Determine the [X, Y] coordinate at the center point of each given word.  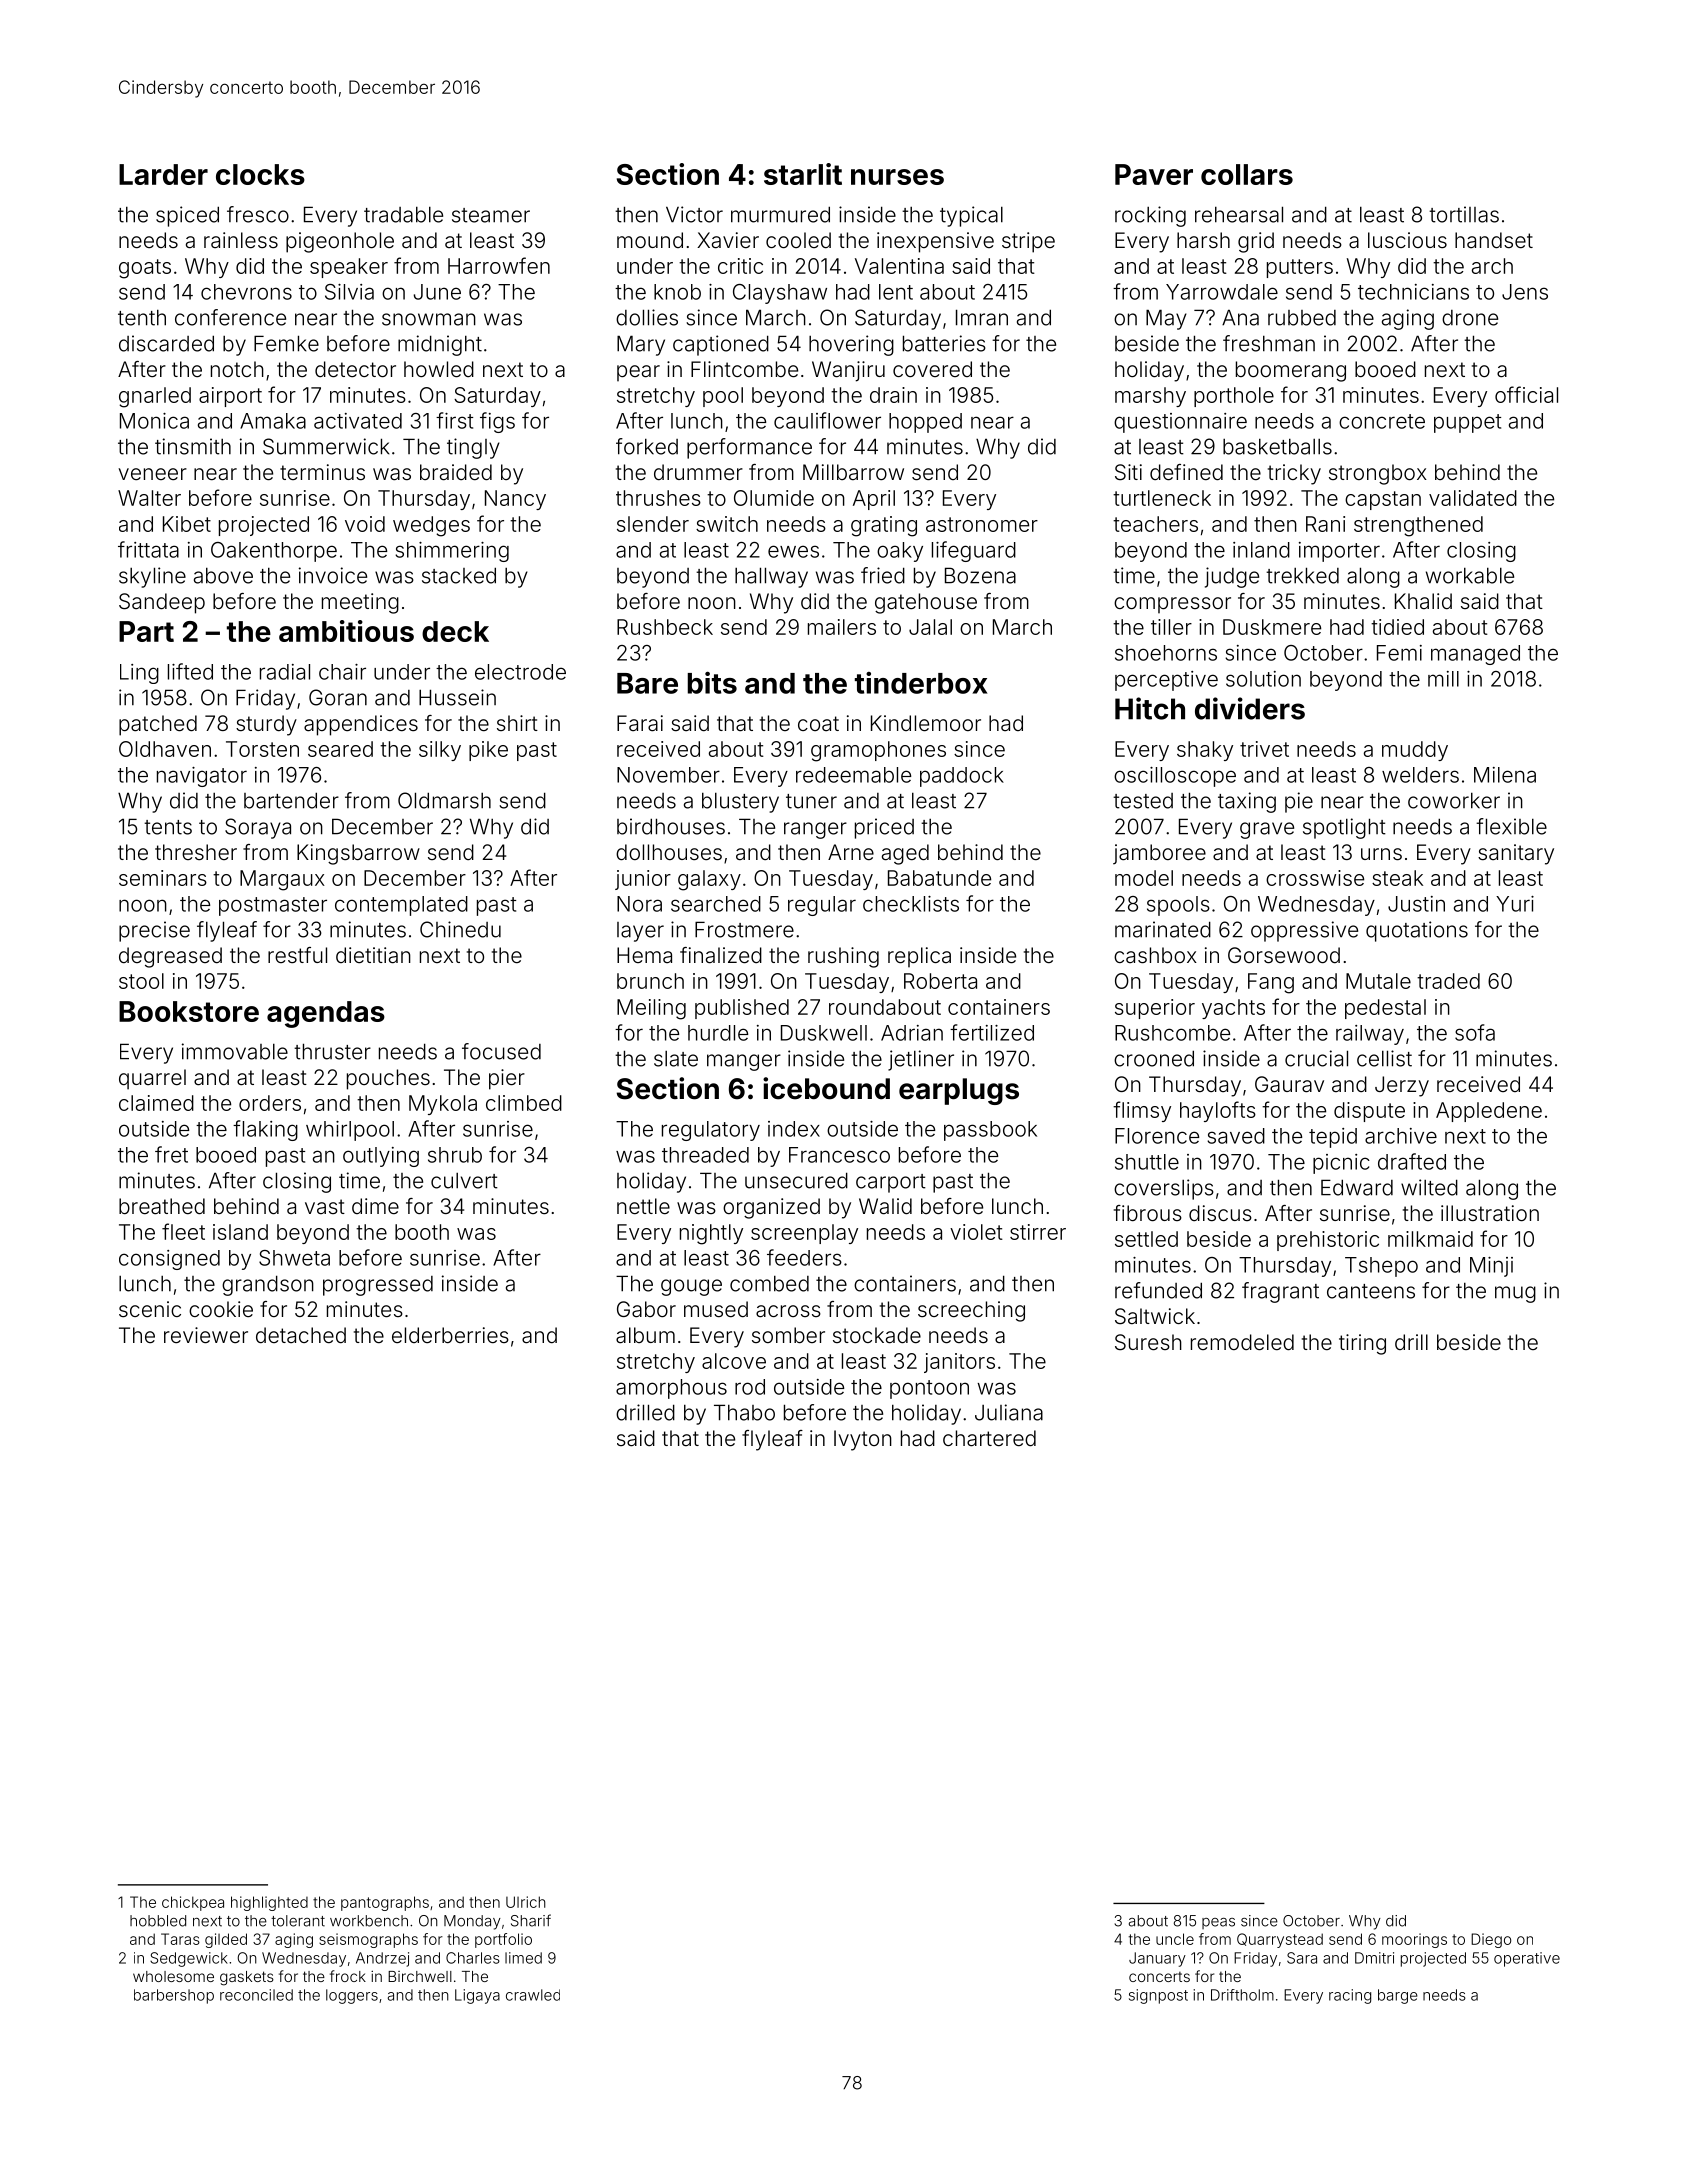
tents [168, 827]
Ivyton [863, 1440]
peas [1218, 1923]
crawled [533, 1995]
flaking [265, 1130]
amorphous [671, 1389]
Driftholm [1242, 1995]
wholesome [173, 1976]
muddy [1415, 751]
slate [676, 1059]
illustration [1490, 1213]
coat [818, 723]
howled [439, 369]
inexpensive [935, 242]
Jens [1525, 292]
